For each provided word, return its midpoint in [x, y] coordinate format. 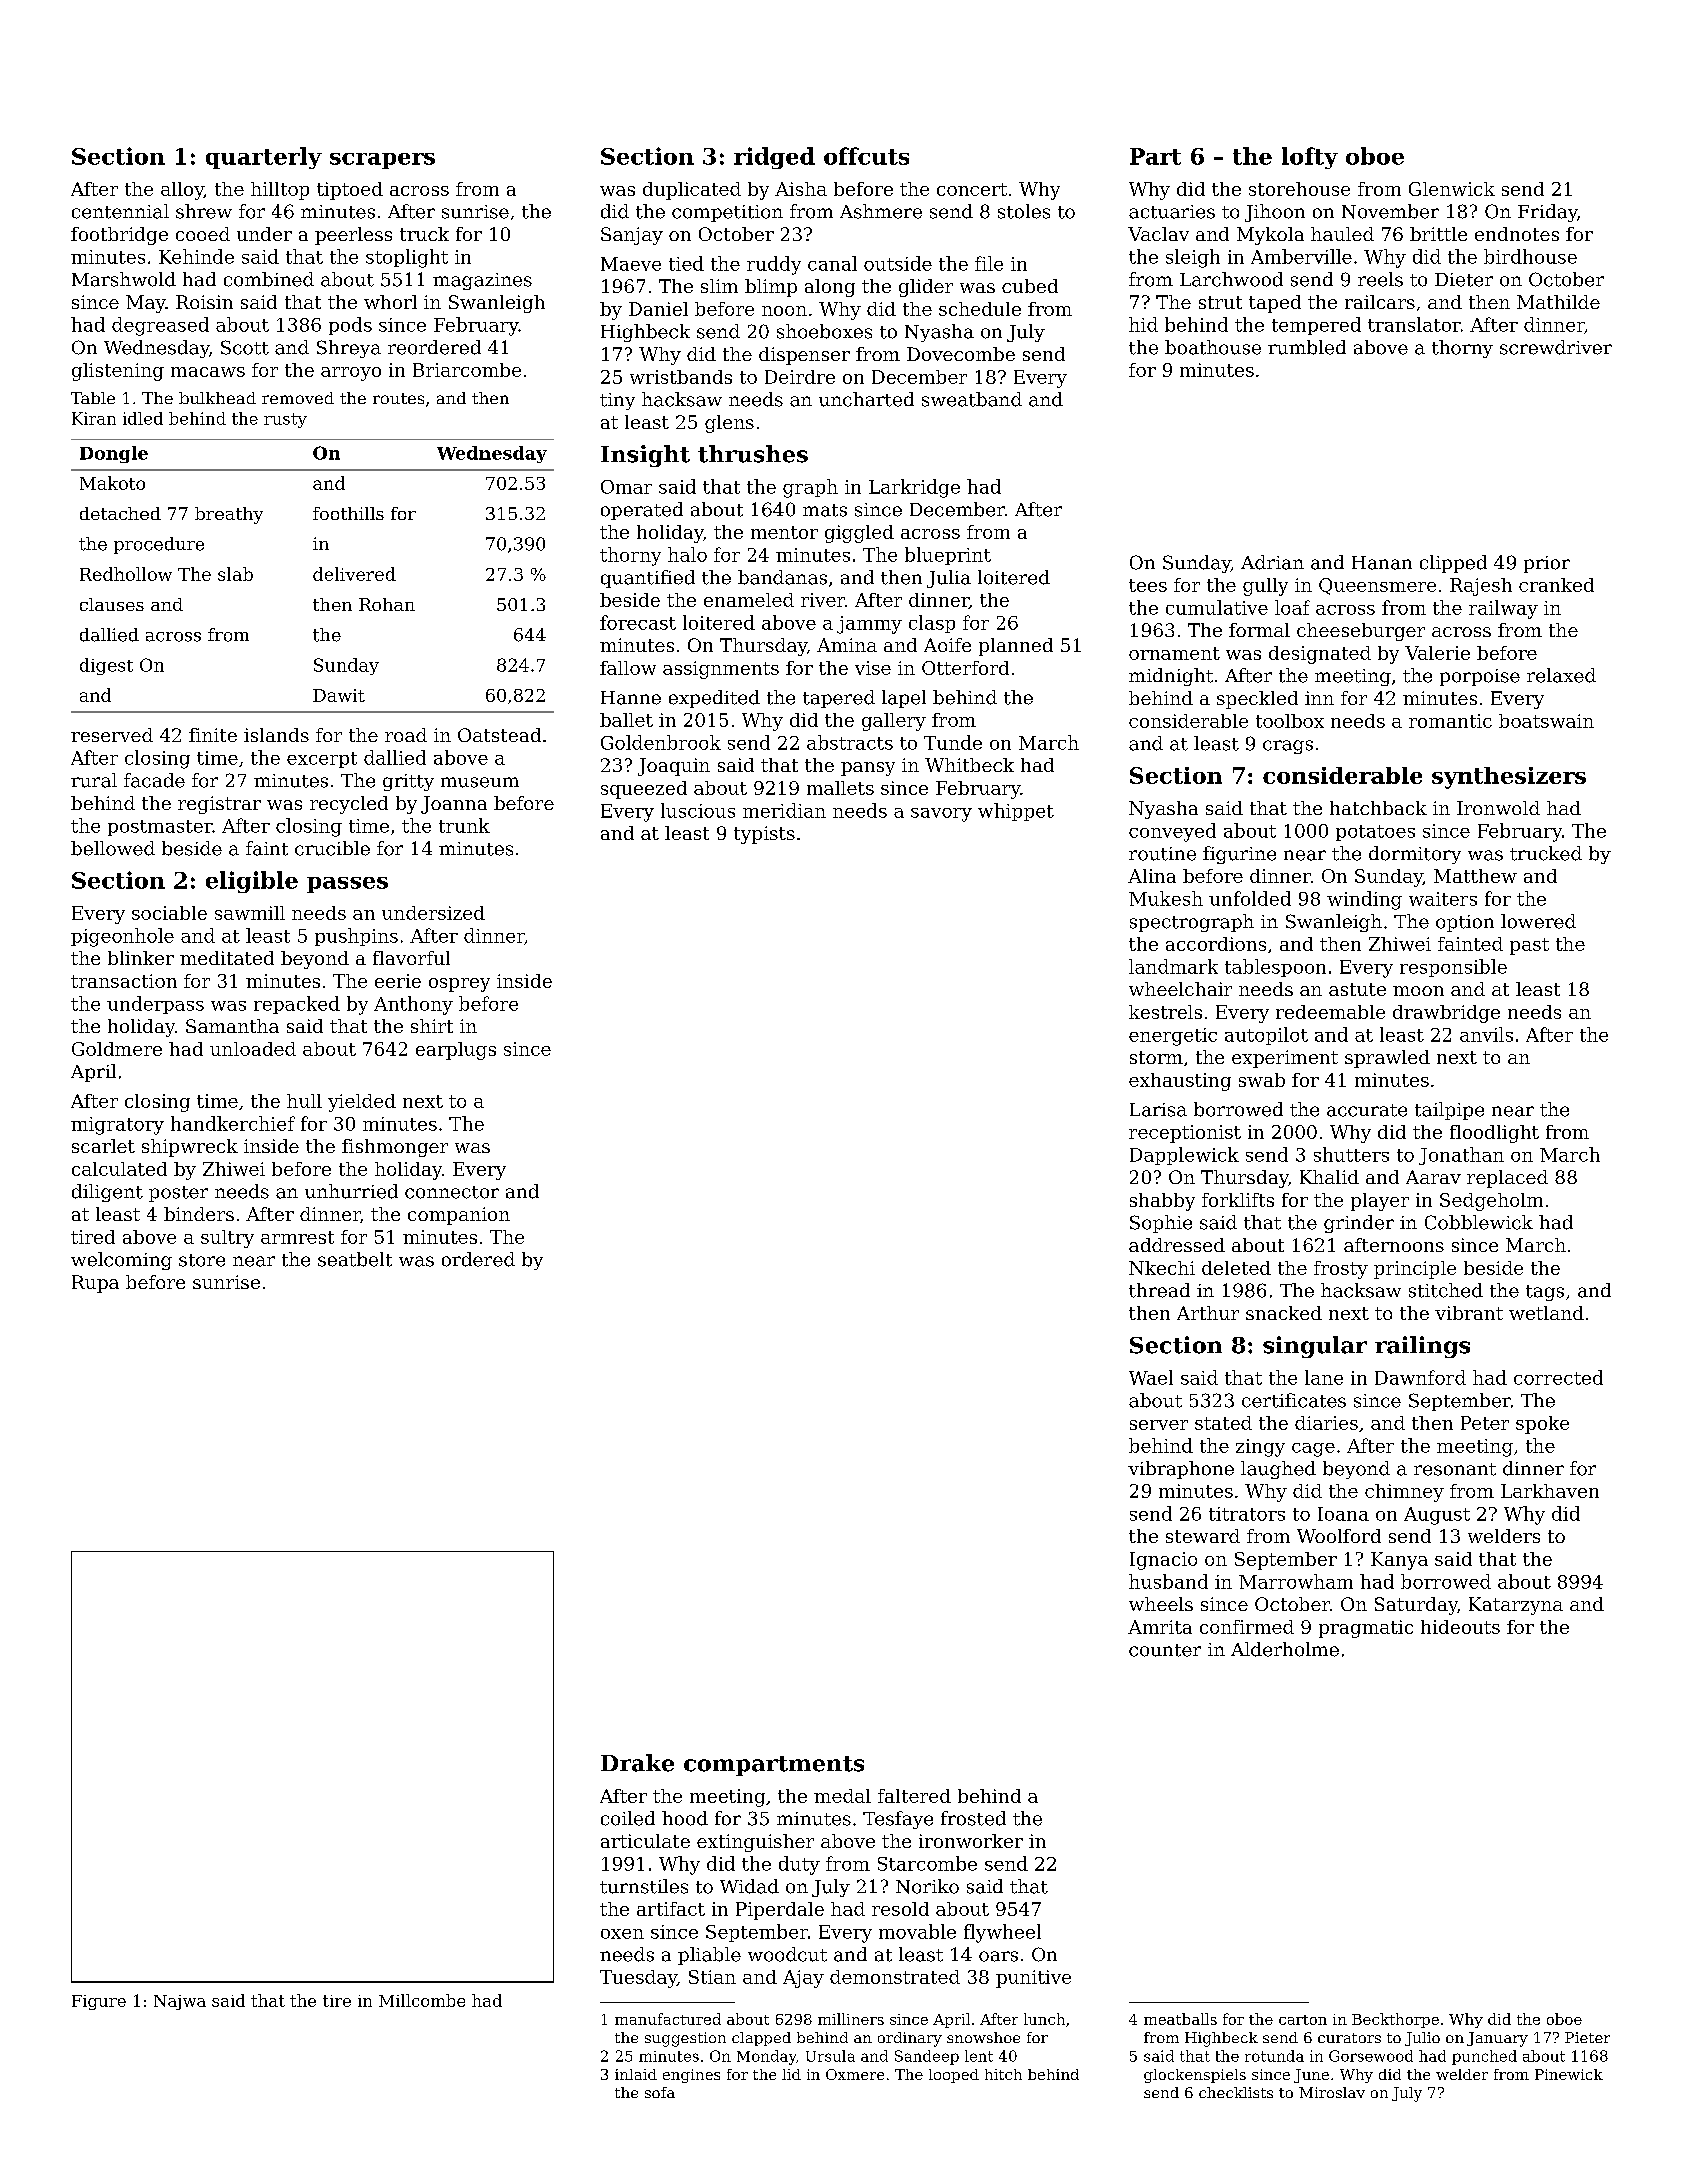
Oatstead [499, 735]
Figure [99, 2002]
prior [1547, 564]
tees [1148, 585]
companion [459, 1216]
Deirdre [800, 377]
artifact [671, 1909]
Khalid [1329, 1177]
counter [1165, 1650]
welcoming [121, 1261]
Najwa [180, 2002]
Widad [749, 1886]
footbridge [119, 236]
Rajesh [1481, 587]
